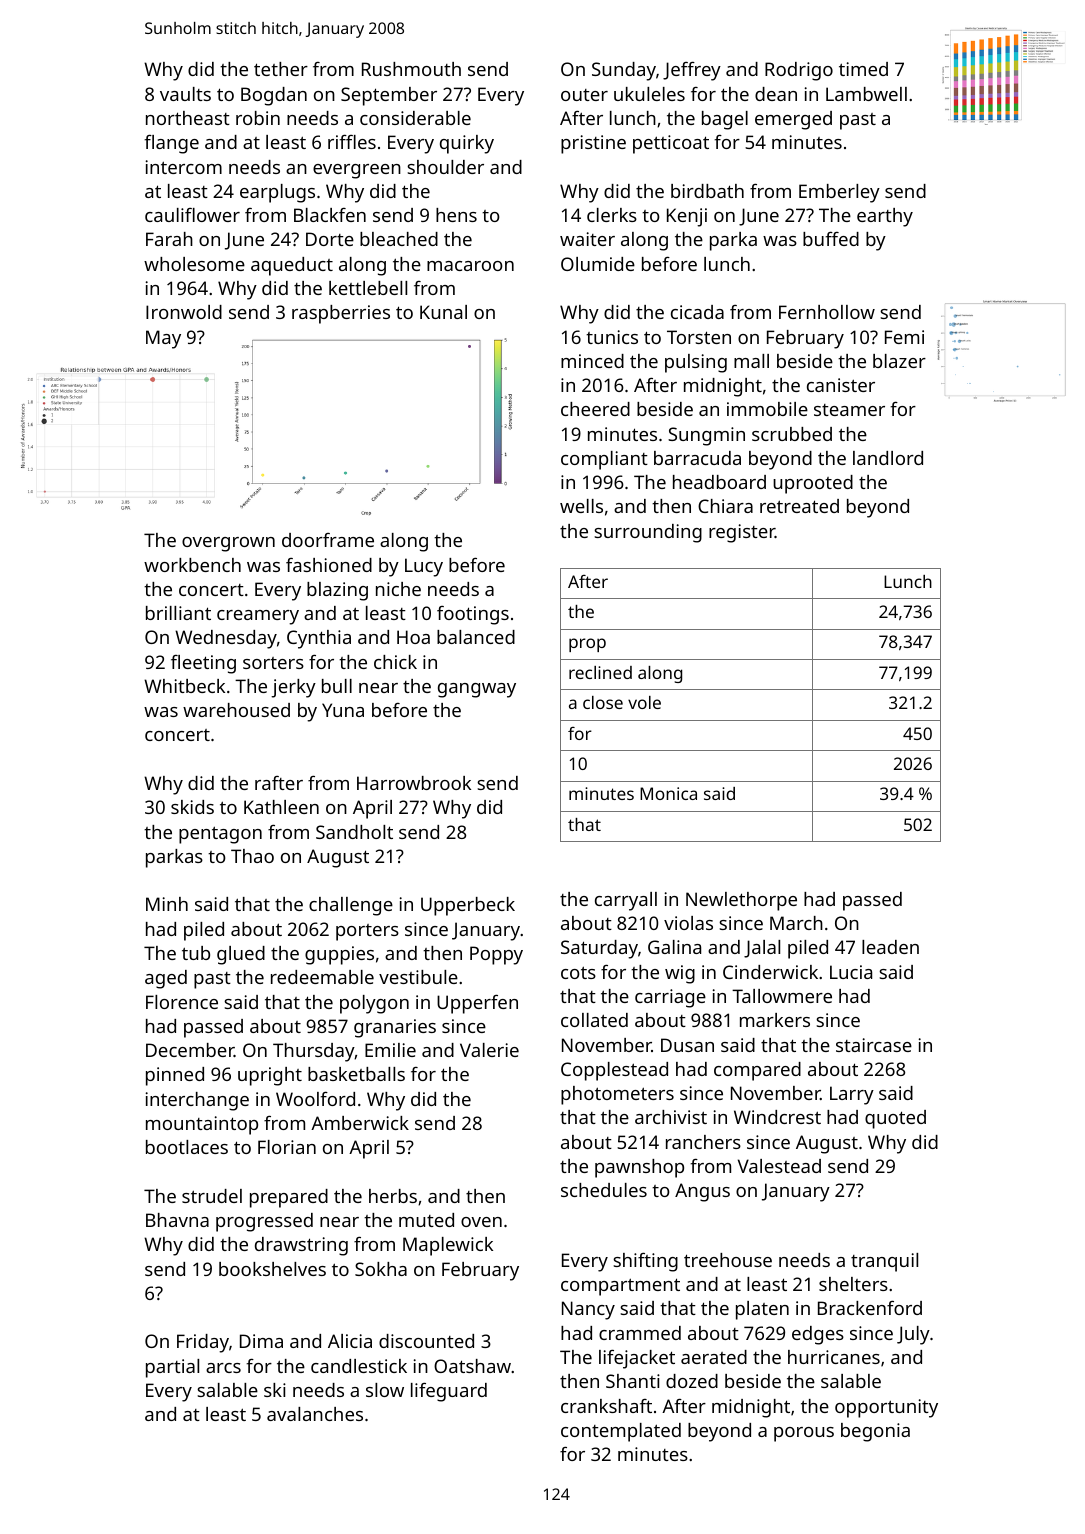  I want to click on avalanches, so click(315, 1414).
